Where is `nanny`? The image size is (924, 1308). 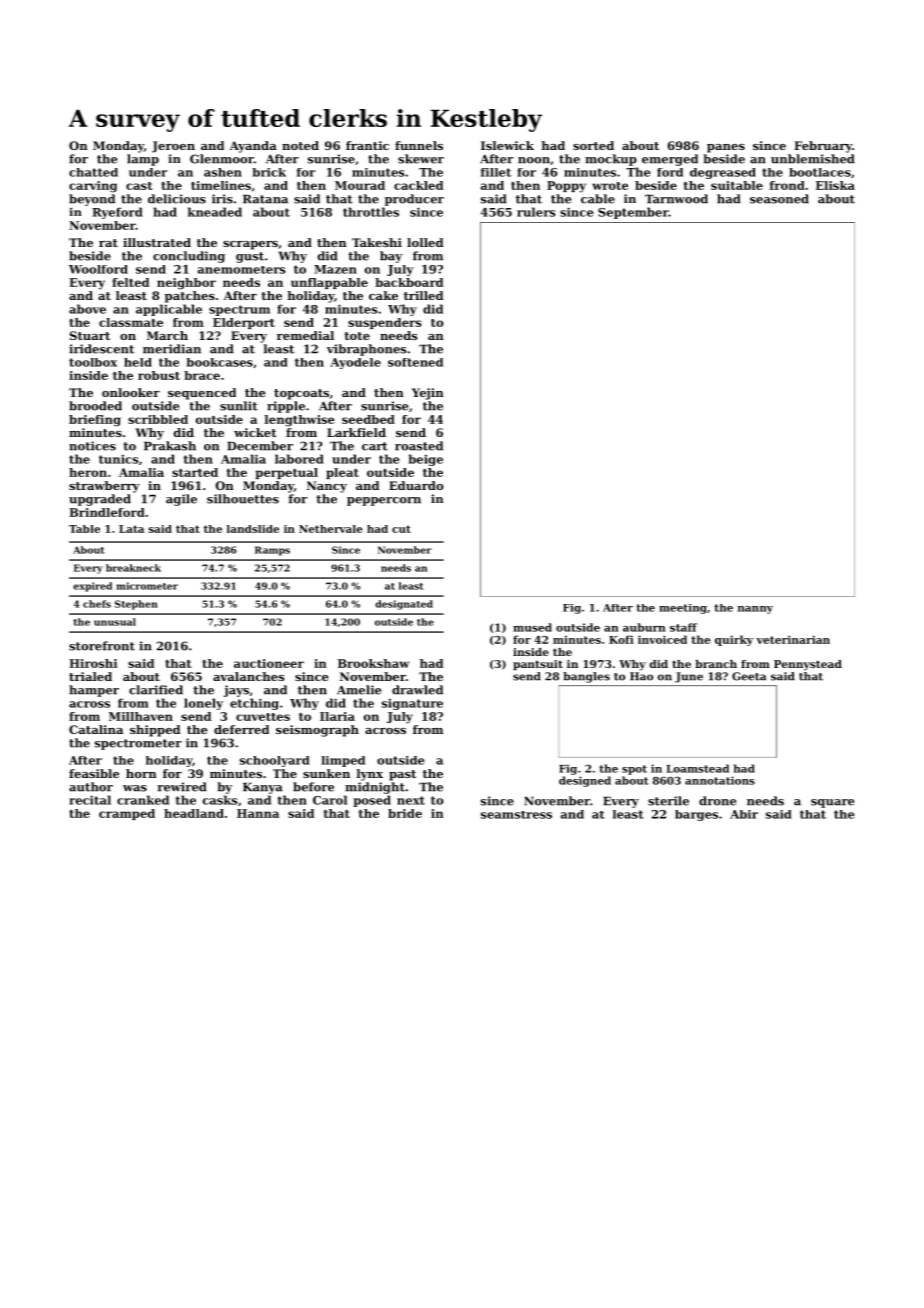 nanny is located at coordinates (755, 610).
